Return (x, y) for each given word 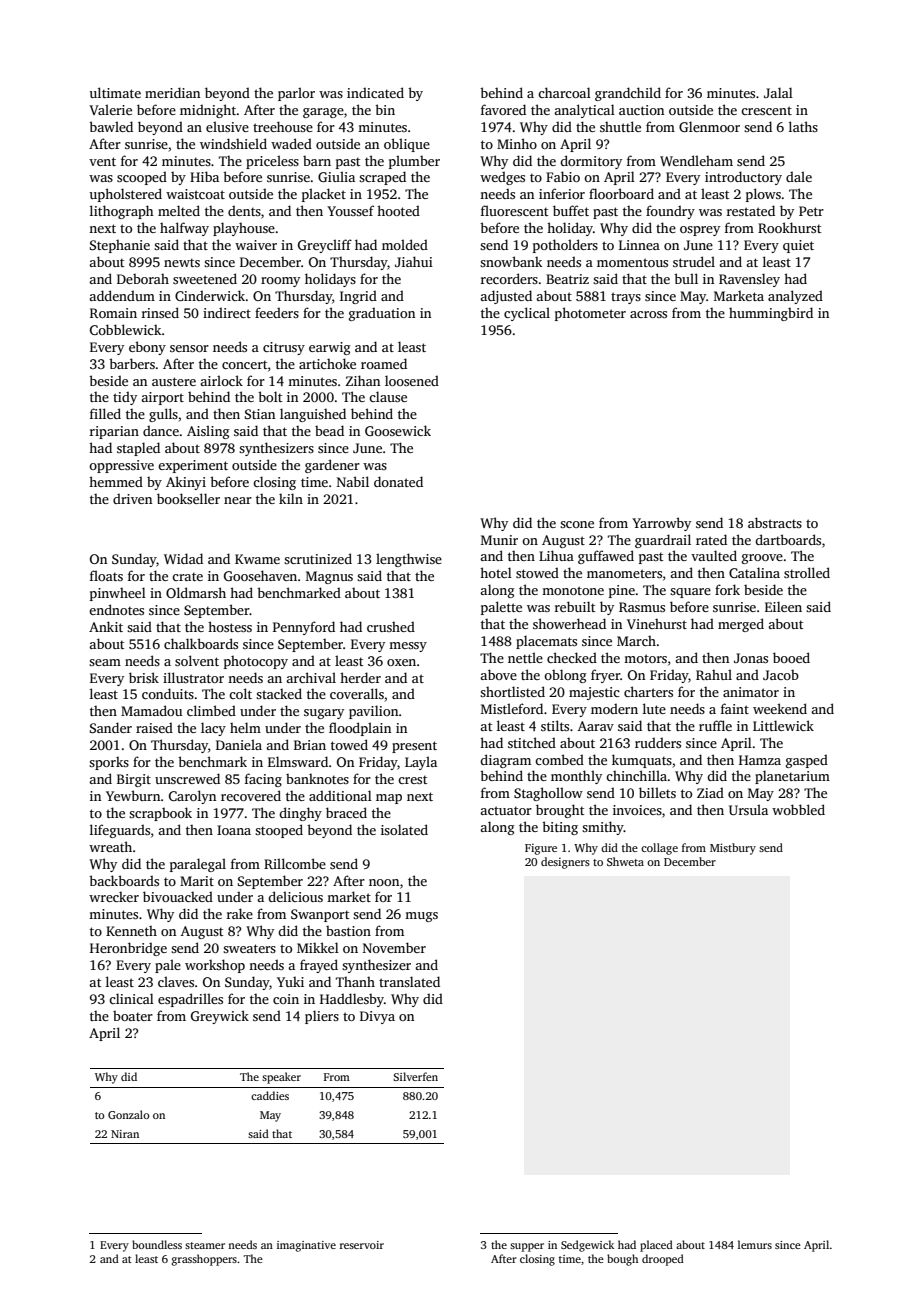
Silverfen (415, 1076)
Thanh (355, 982)
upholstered (126, 195)
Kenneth (131, 931)
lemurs (755, 1244)
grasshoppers (204, 1260)
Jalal (778, 92)
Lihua (556, 555)
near (238, 500)
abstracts (775, 522)
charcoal (564, 92)
